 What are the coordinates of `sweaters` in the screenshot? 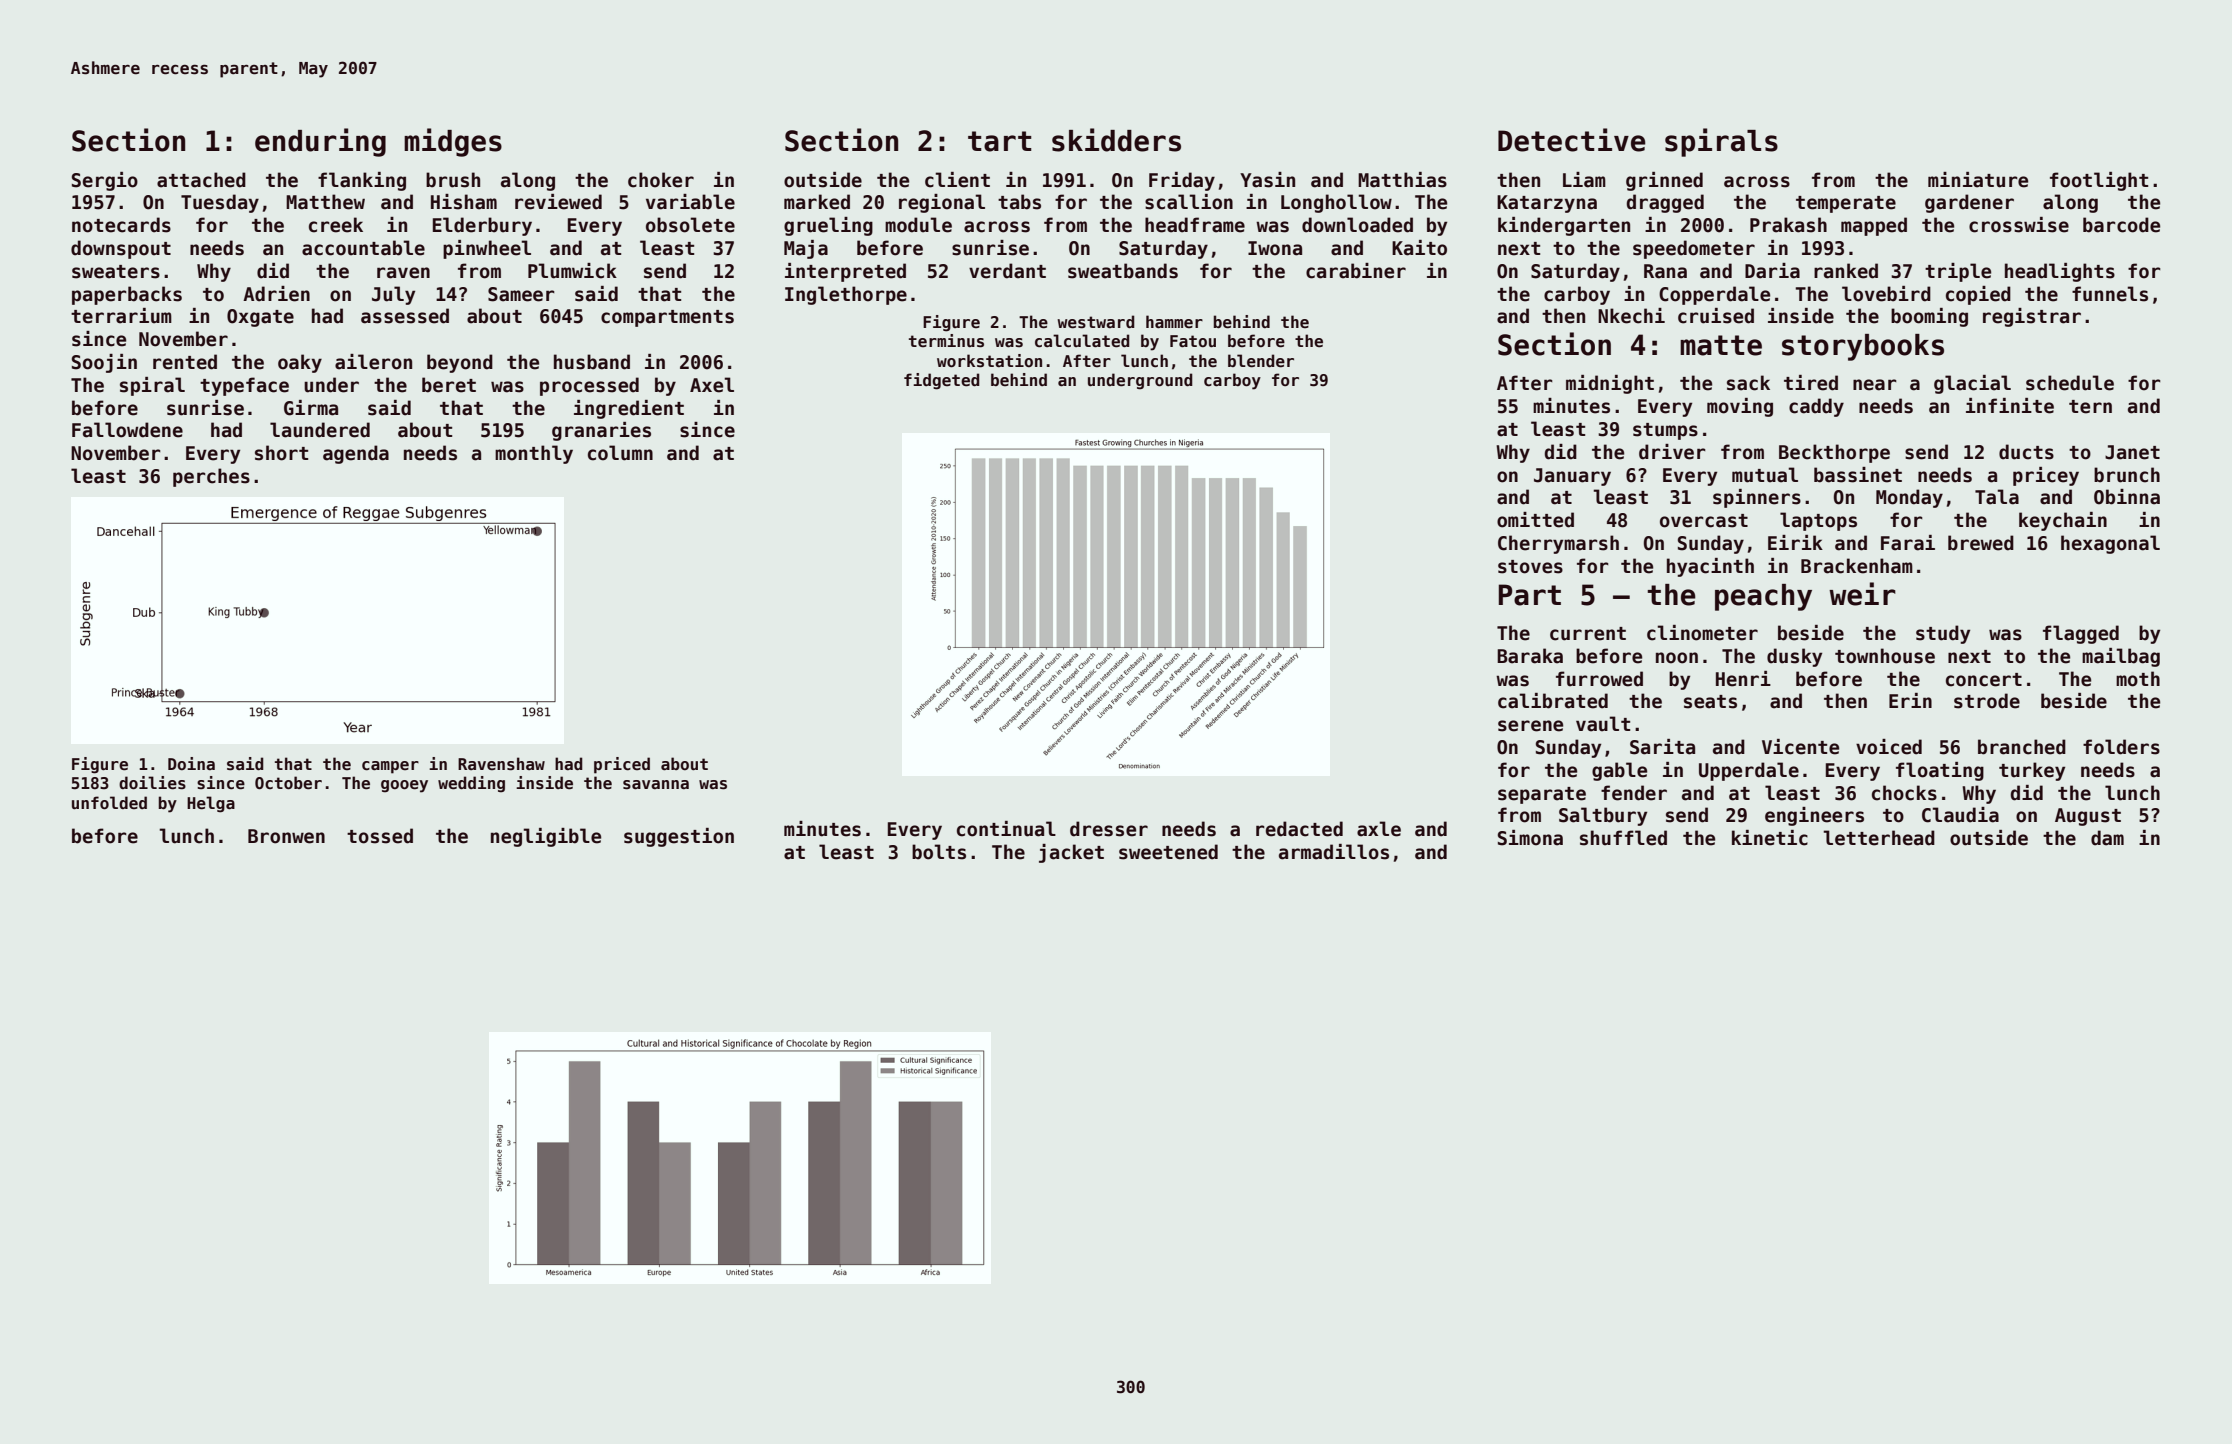 It's located at (116, 272).
